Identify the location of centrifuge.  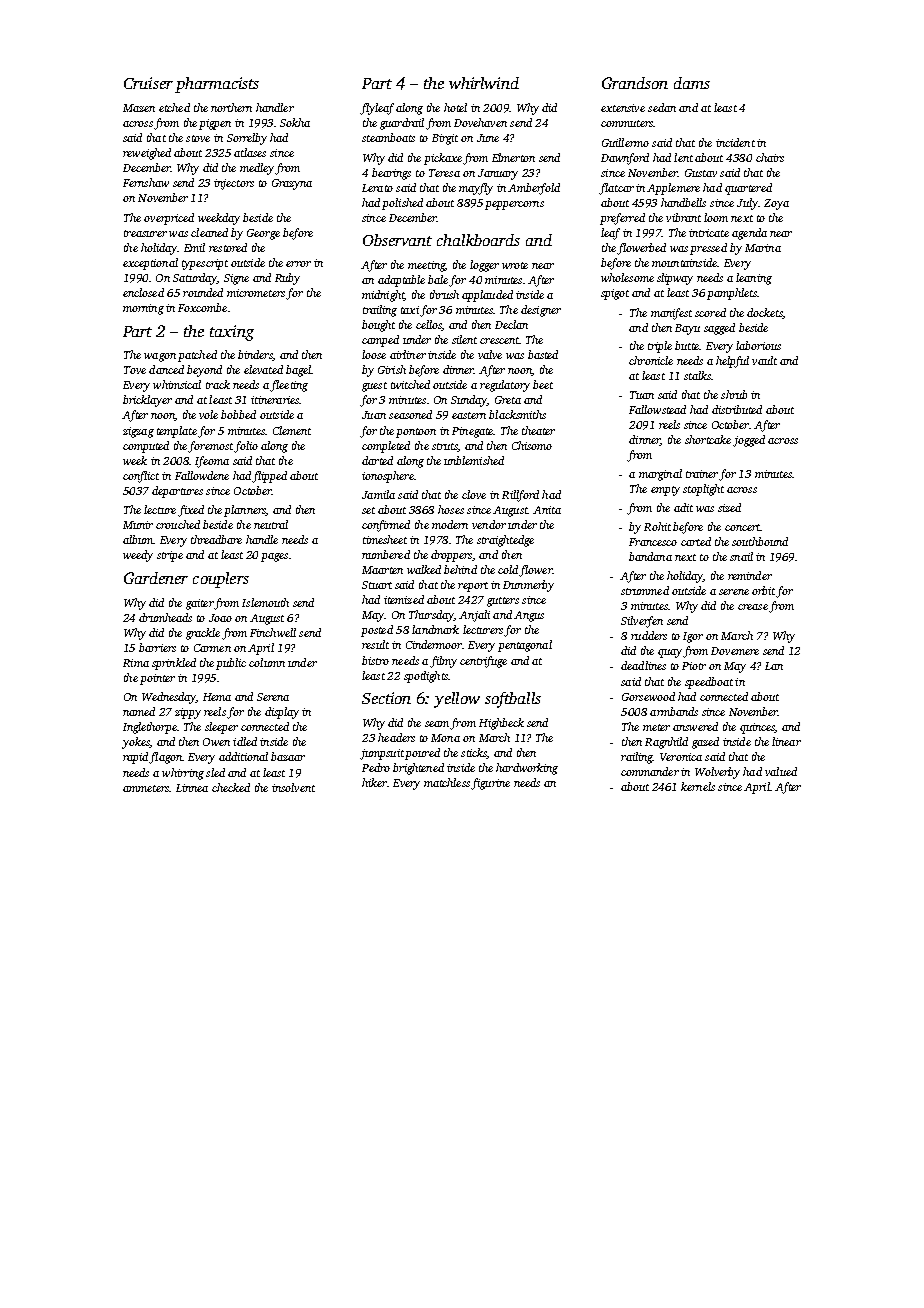
(483, 662).
